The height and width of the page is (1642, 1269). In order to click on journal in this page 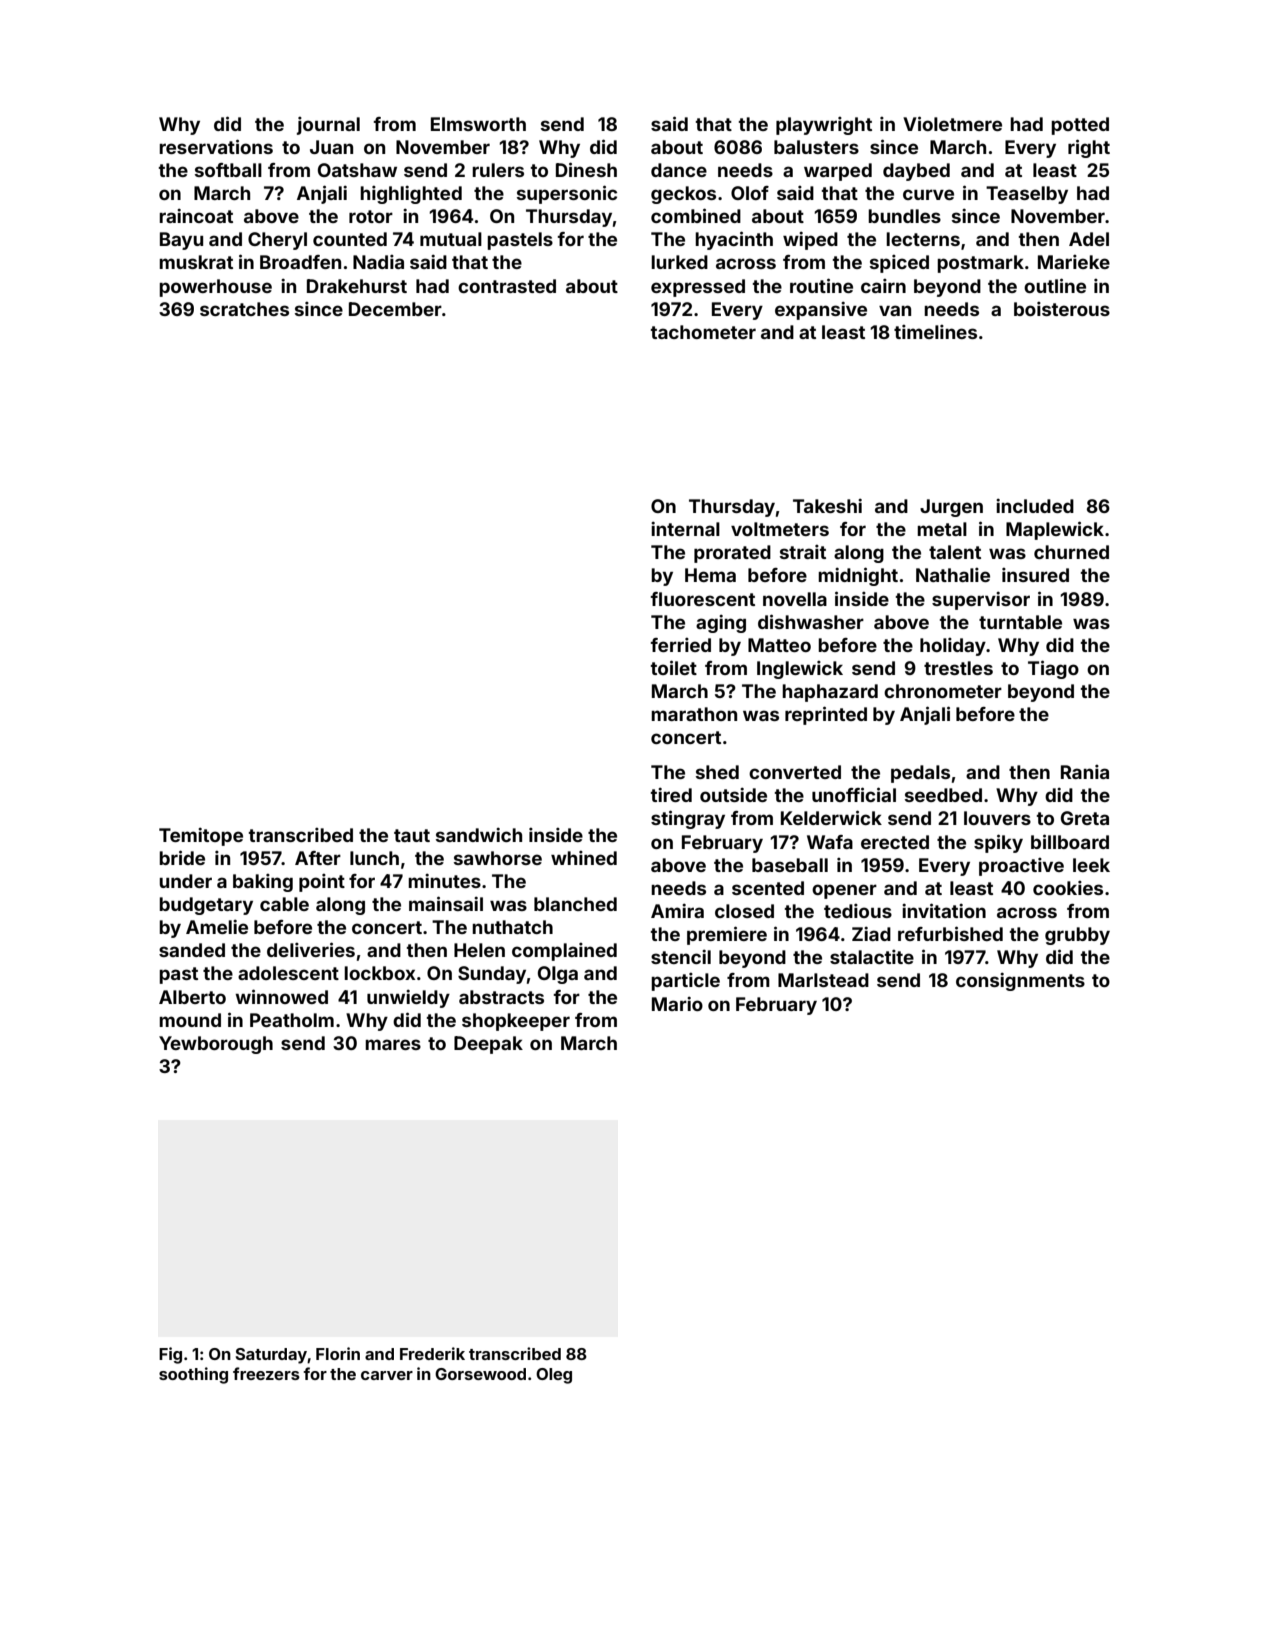, I will do `click(328, 126)`.
